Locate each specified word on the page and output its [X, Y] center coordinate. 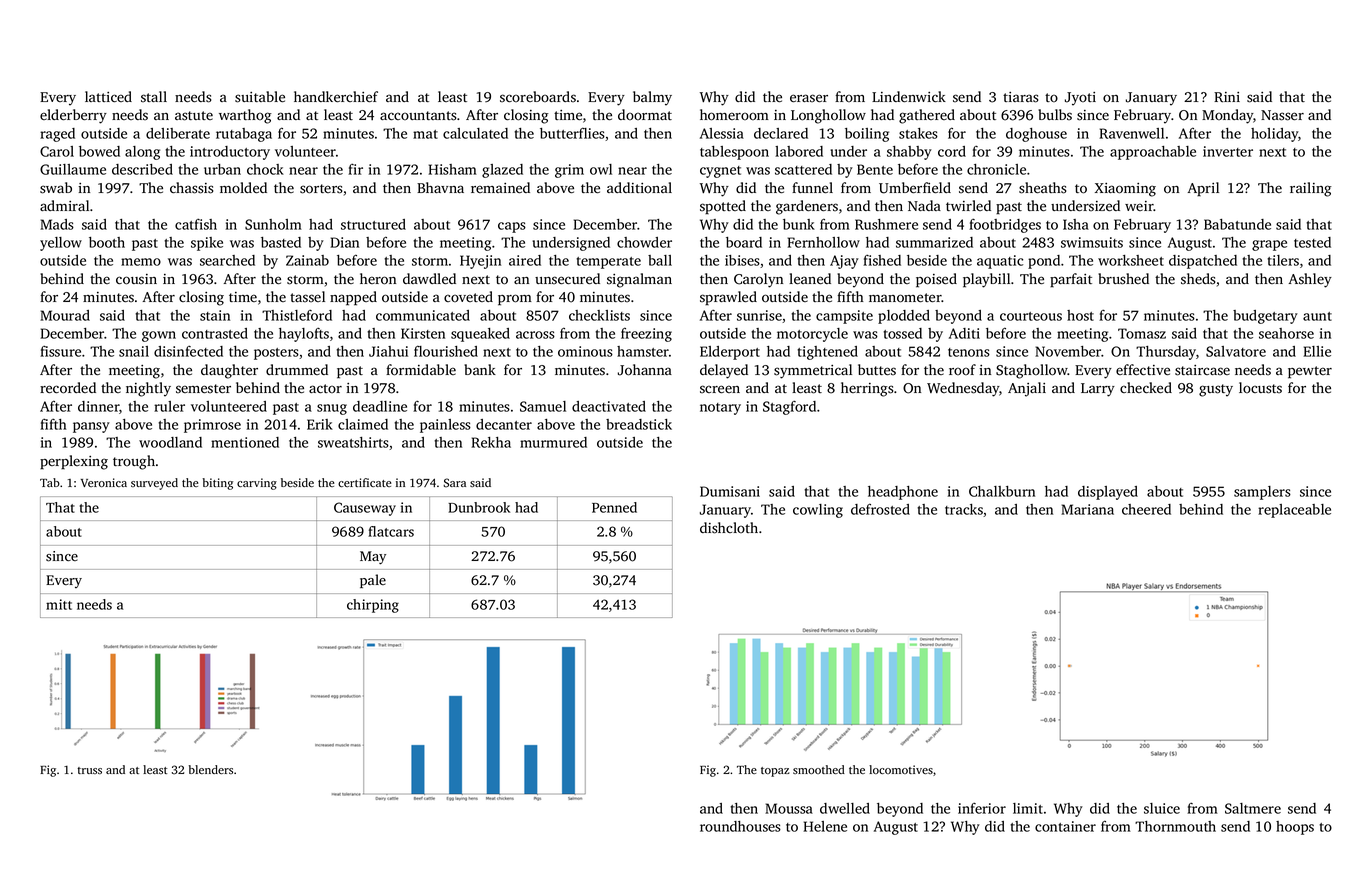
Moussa [789, 808]
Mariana [1087, 509]
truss [89, 770]
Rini [1227, 97]
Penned [614, 507]
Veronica [104, 482]
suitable [260, 97]
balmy [652, 98]
